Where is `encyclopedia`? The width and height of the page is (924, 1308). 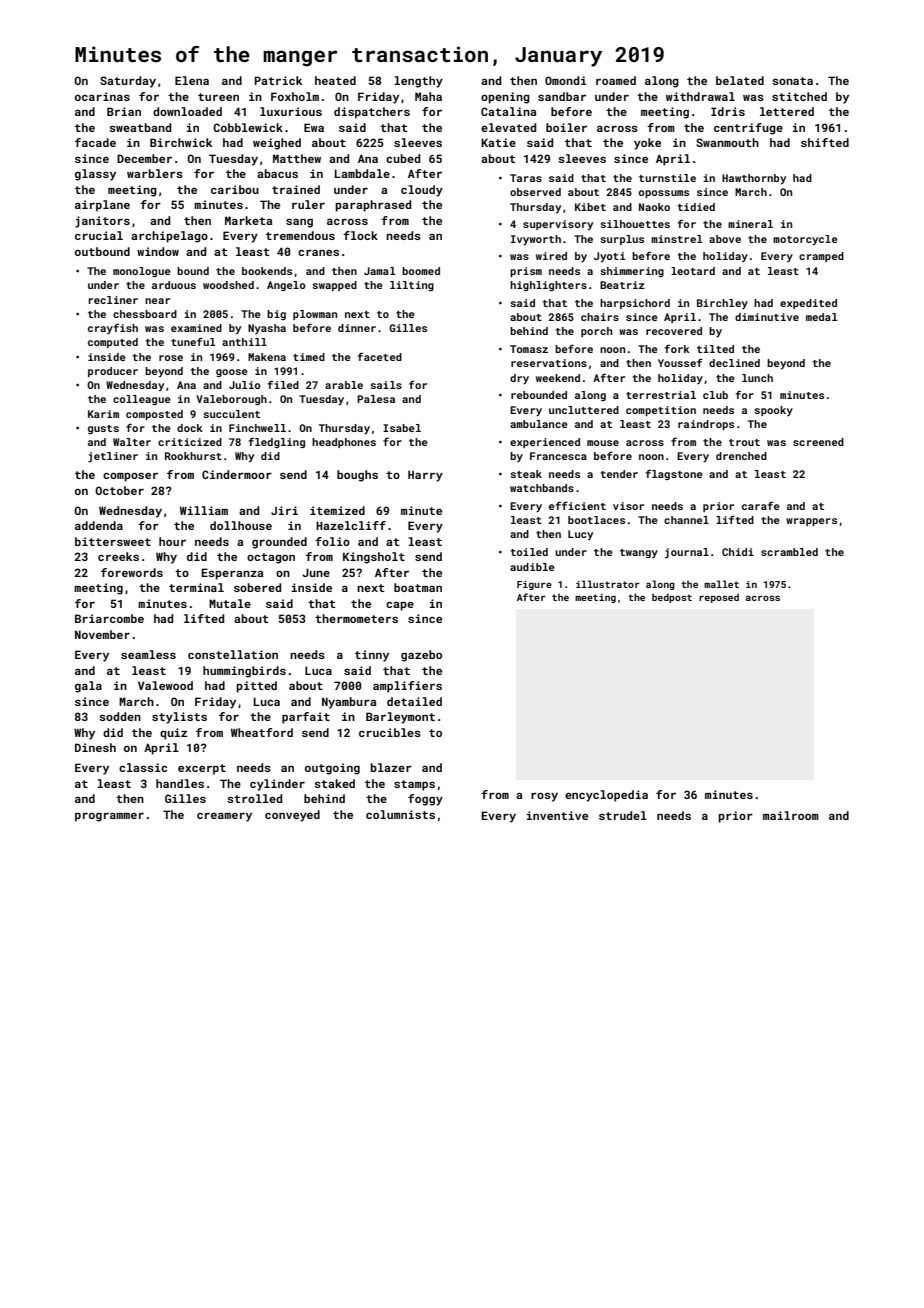 encyclopedia is located at coordinates (606, 796).
